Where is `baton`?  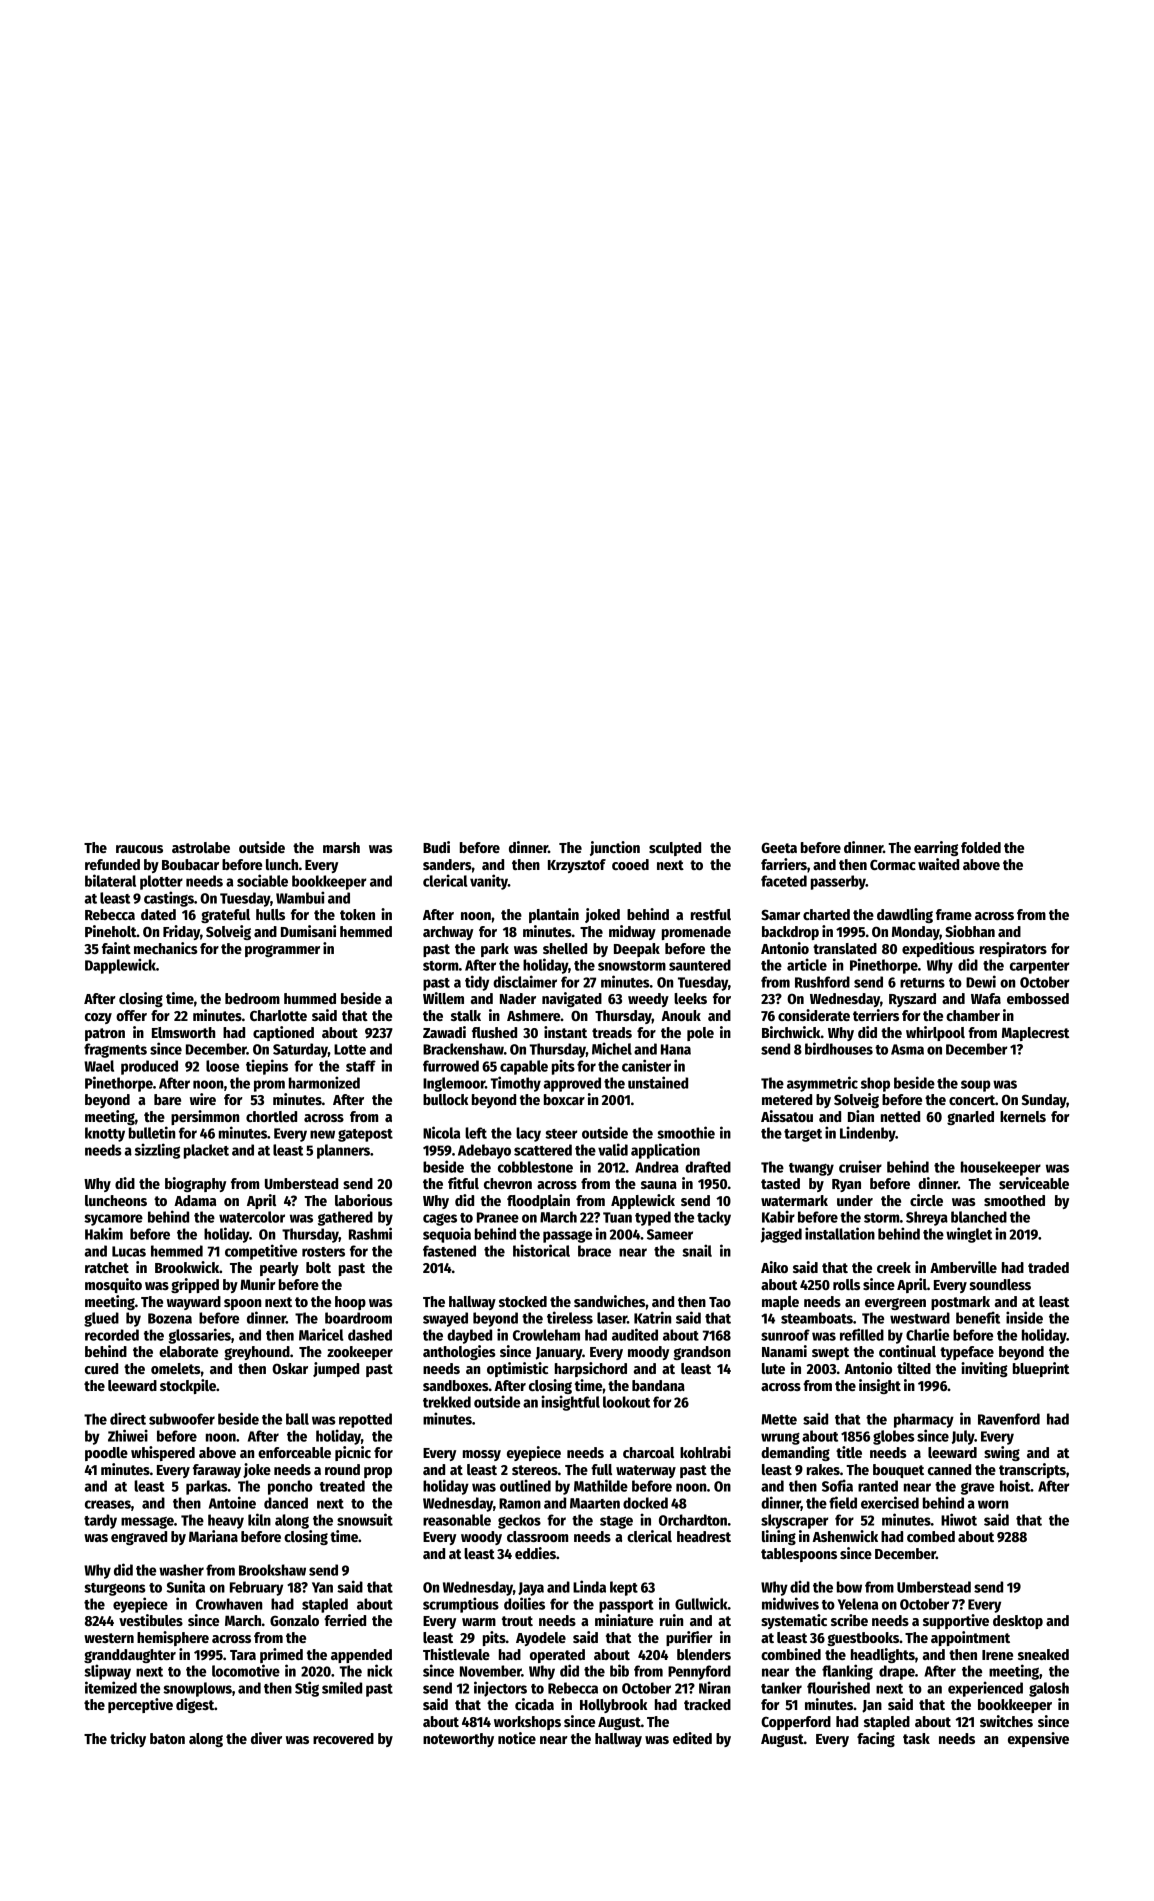 baton is located at coordinates (167, 1738).
